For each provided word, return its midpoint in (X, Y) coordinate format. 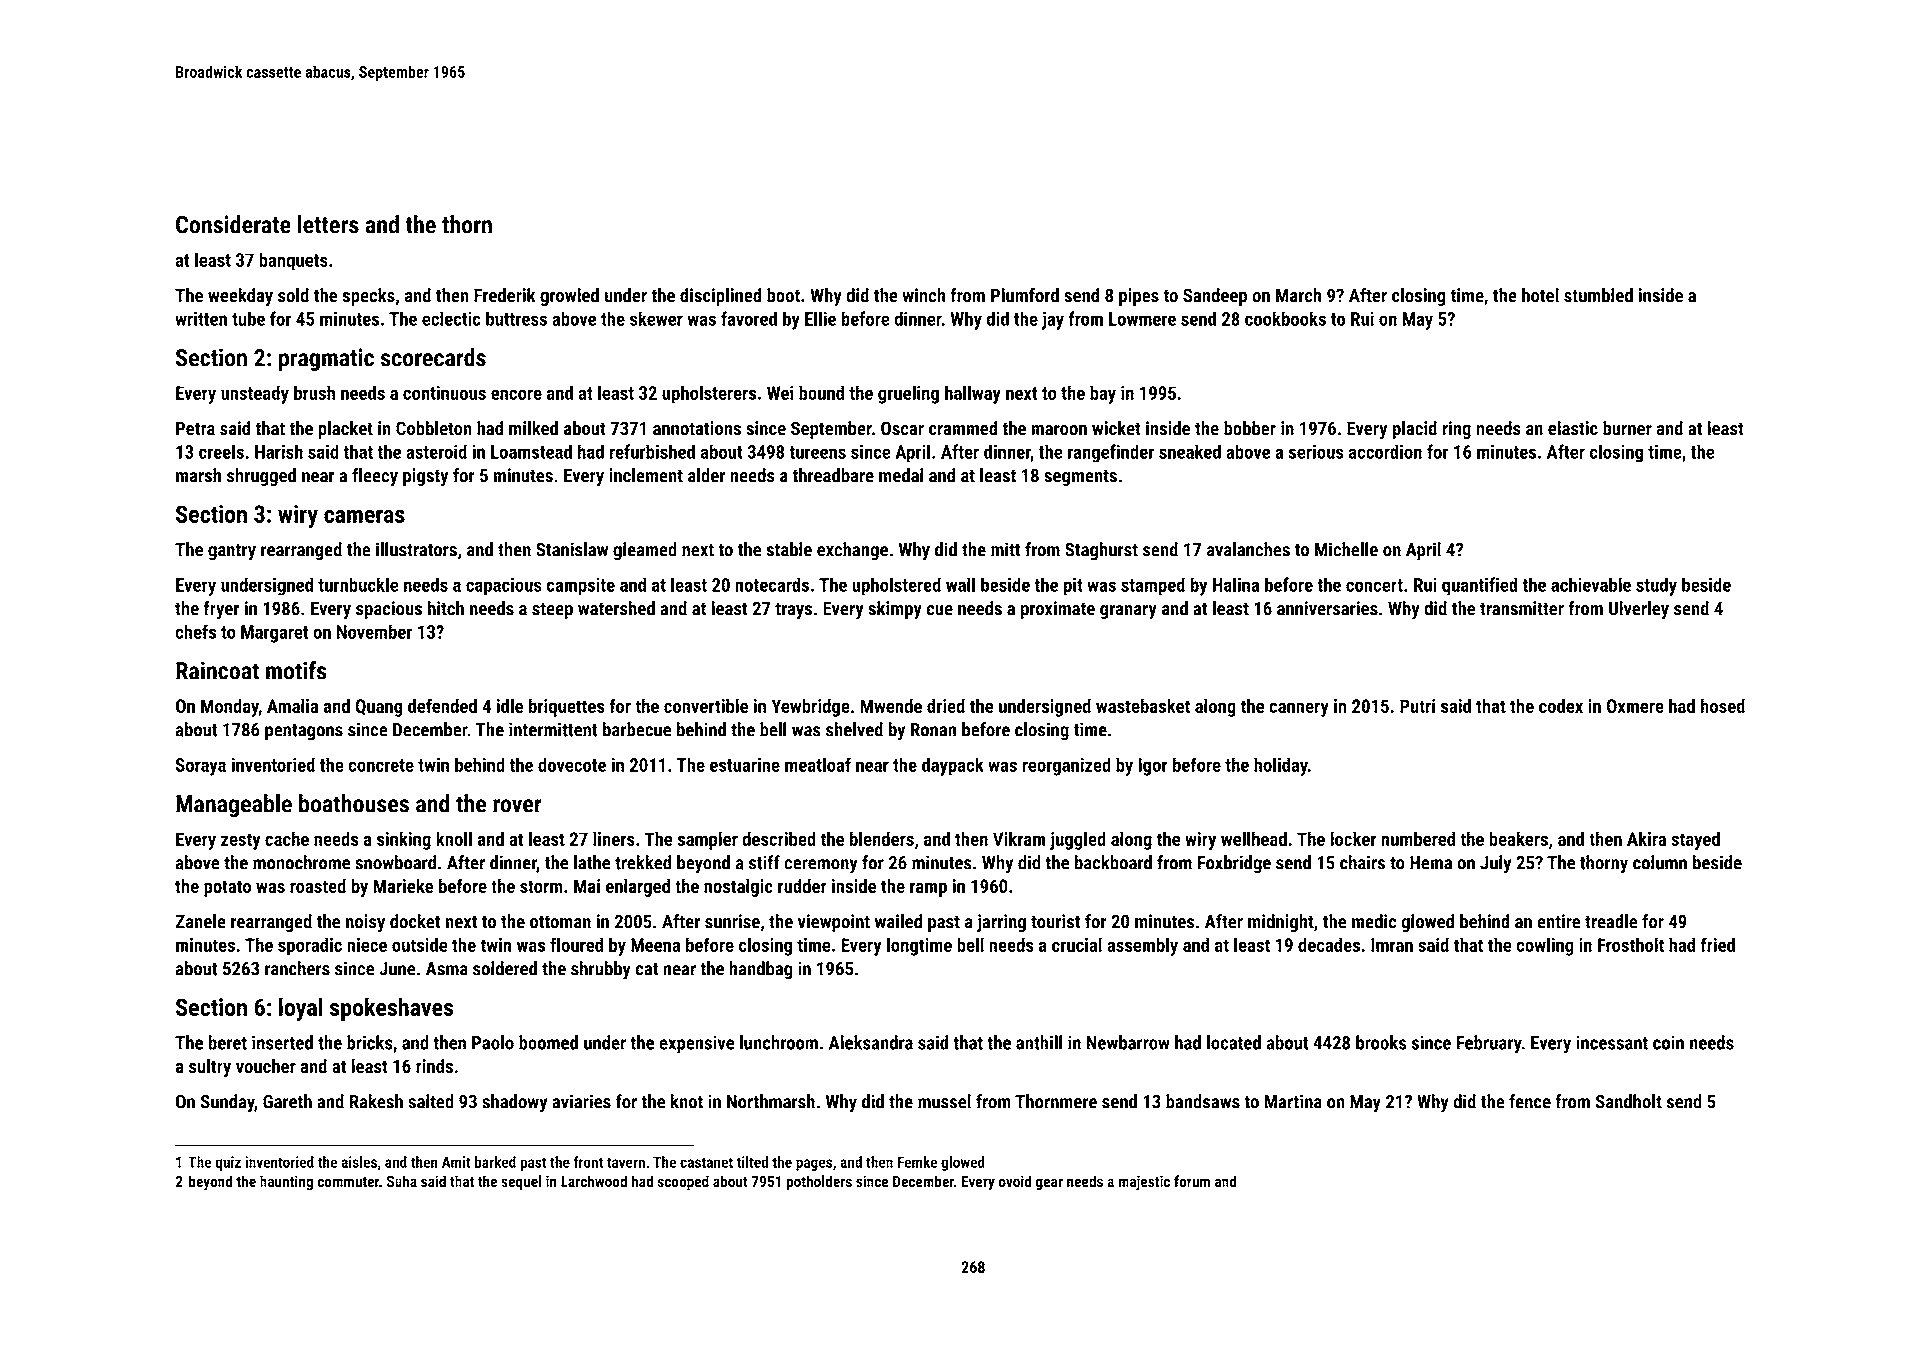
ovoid (1015, 1181)
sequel (521, 1183)
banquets (293, 261)
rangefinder (1111, 453)
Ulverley (1639, 610)
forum (1192, 1181)
